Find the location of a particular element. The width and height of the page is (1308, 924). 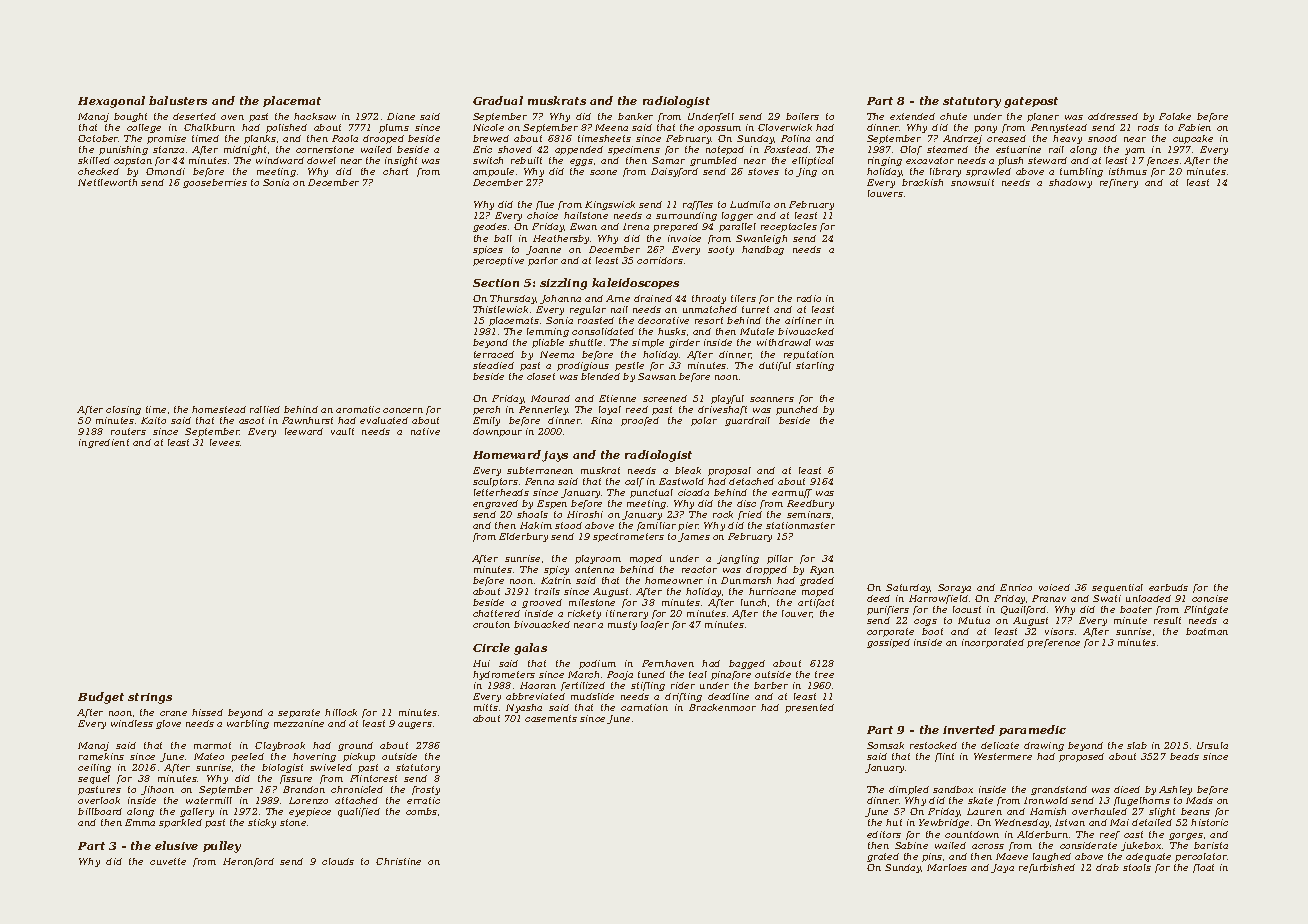

balusters is located at coordinates (178, 100).
